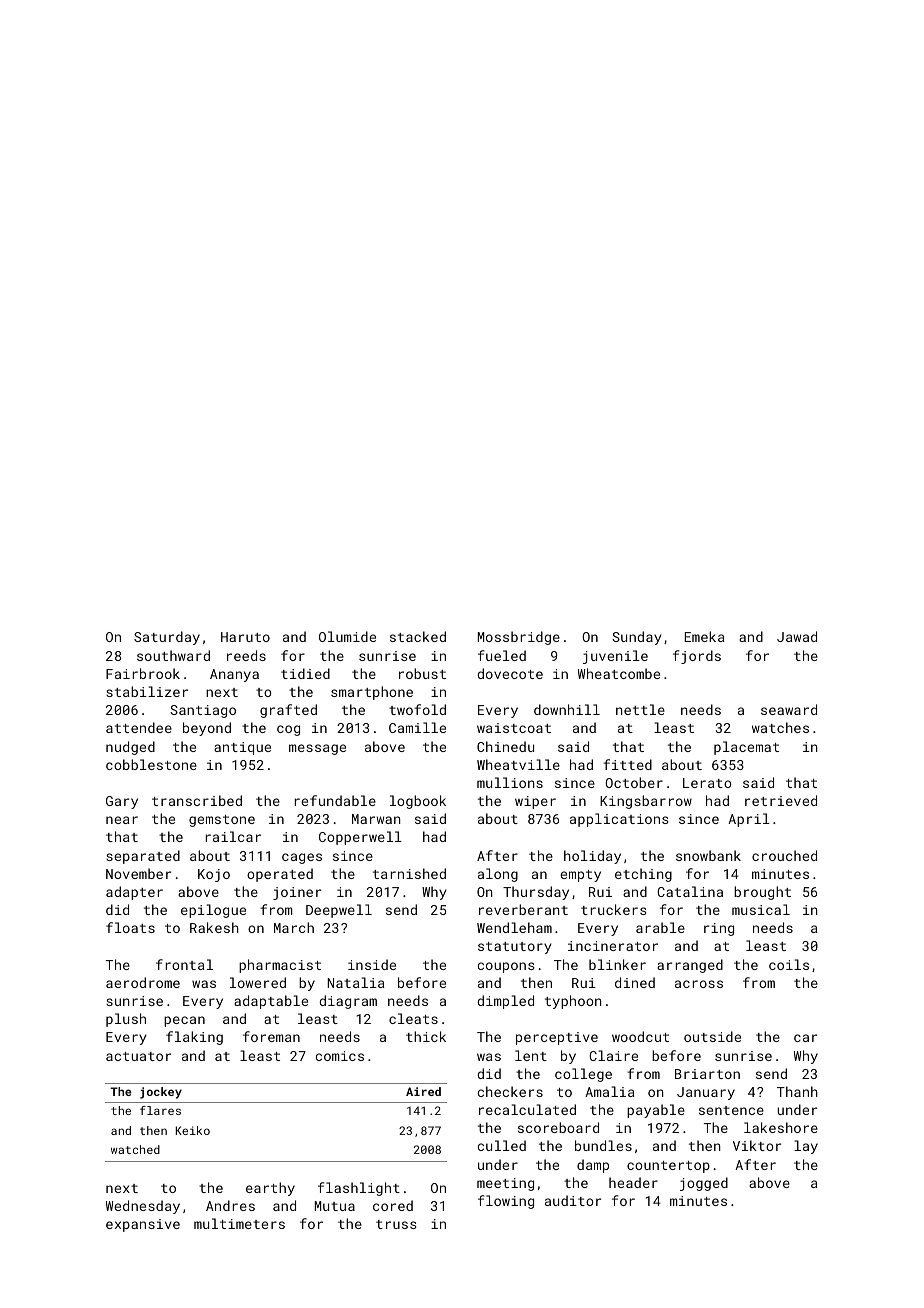  I want to click on Keiko, so click(193, 1130).
